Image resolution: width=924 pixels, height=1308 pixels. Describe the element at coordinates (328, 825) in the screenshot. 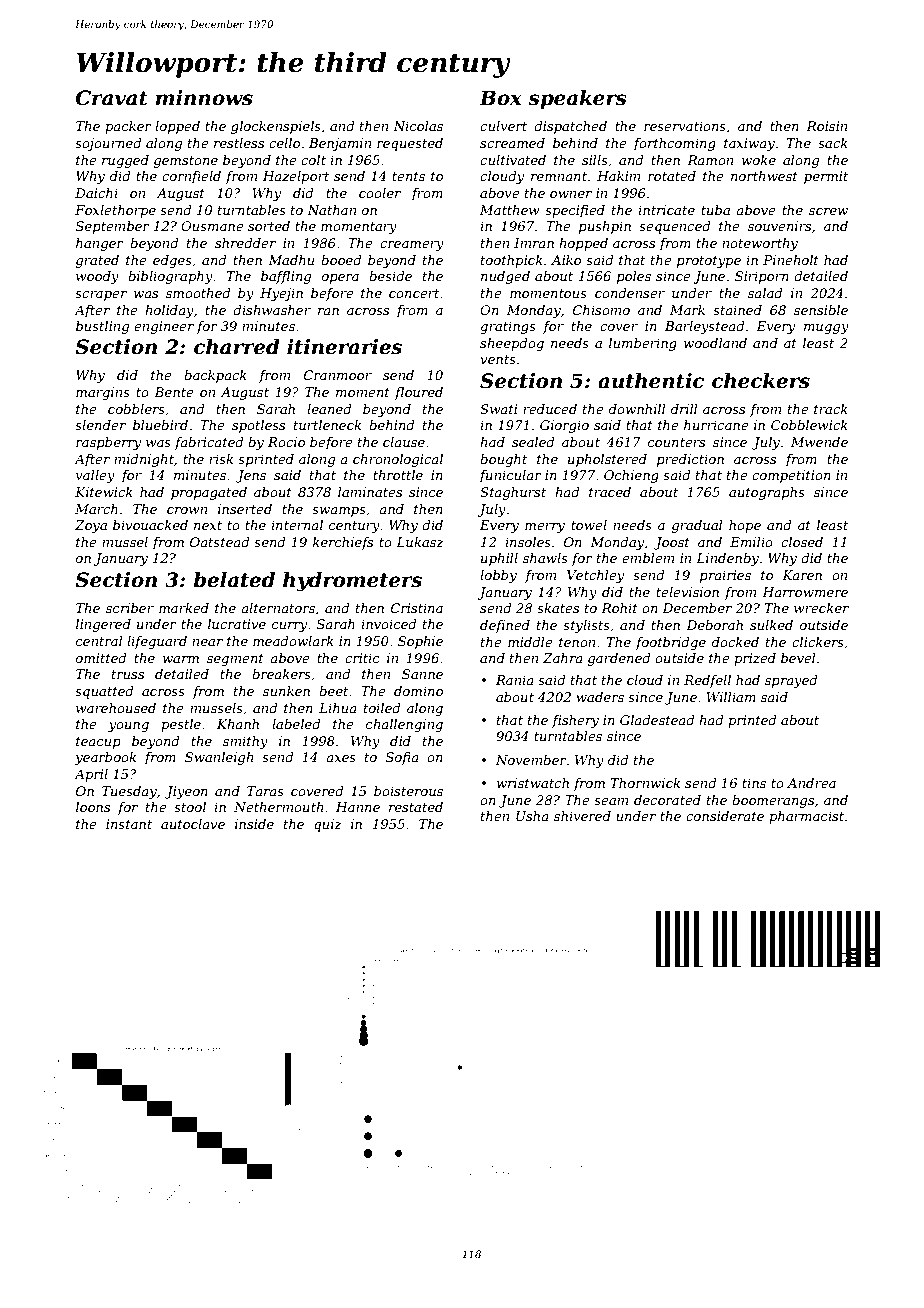

I see `quiz` at that location.
